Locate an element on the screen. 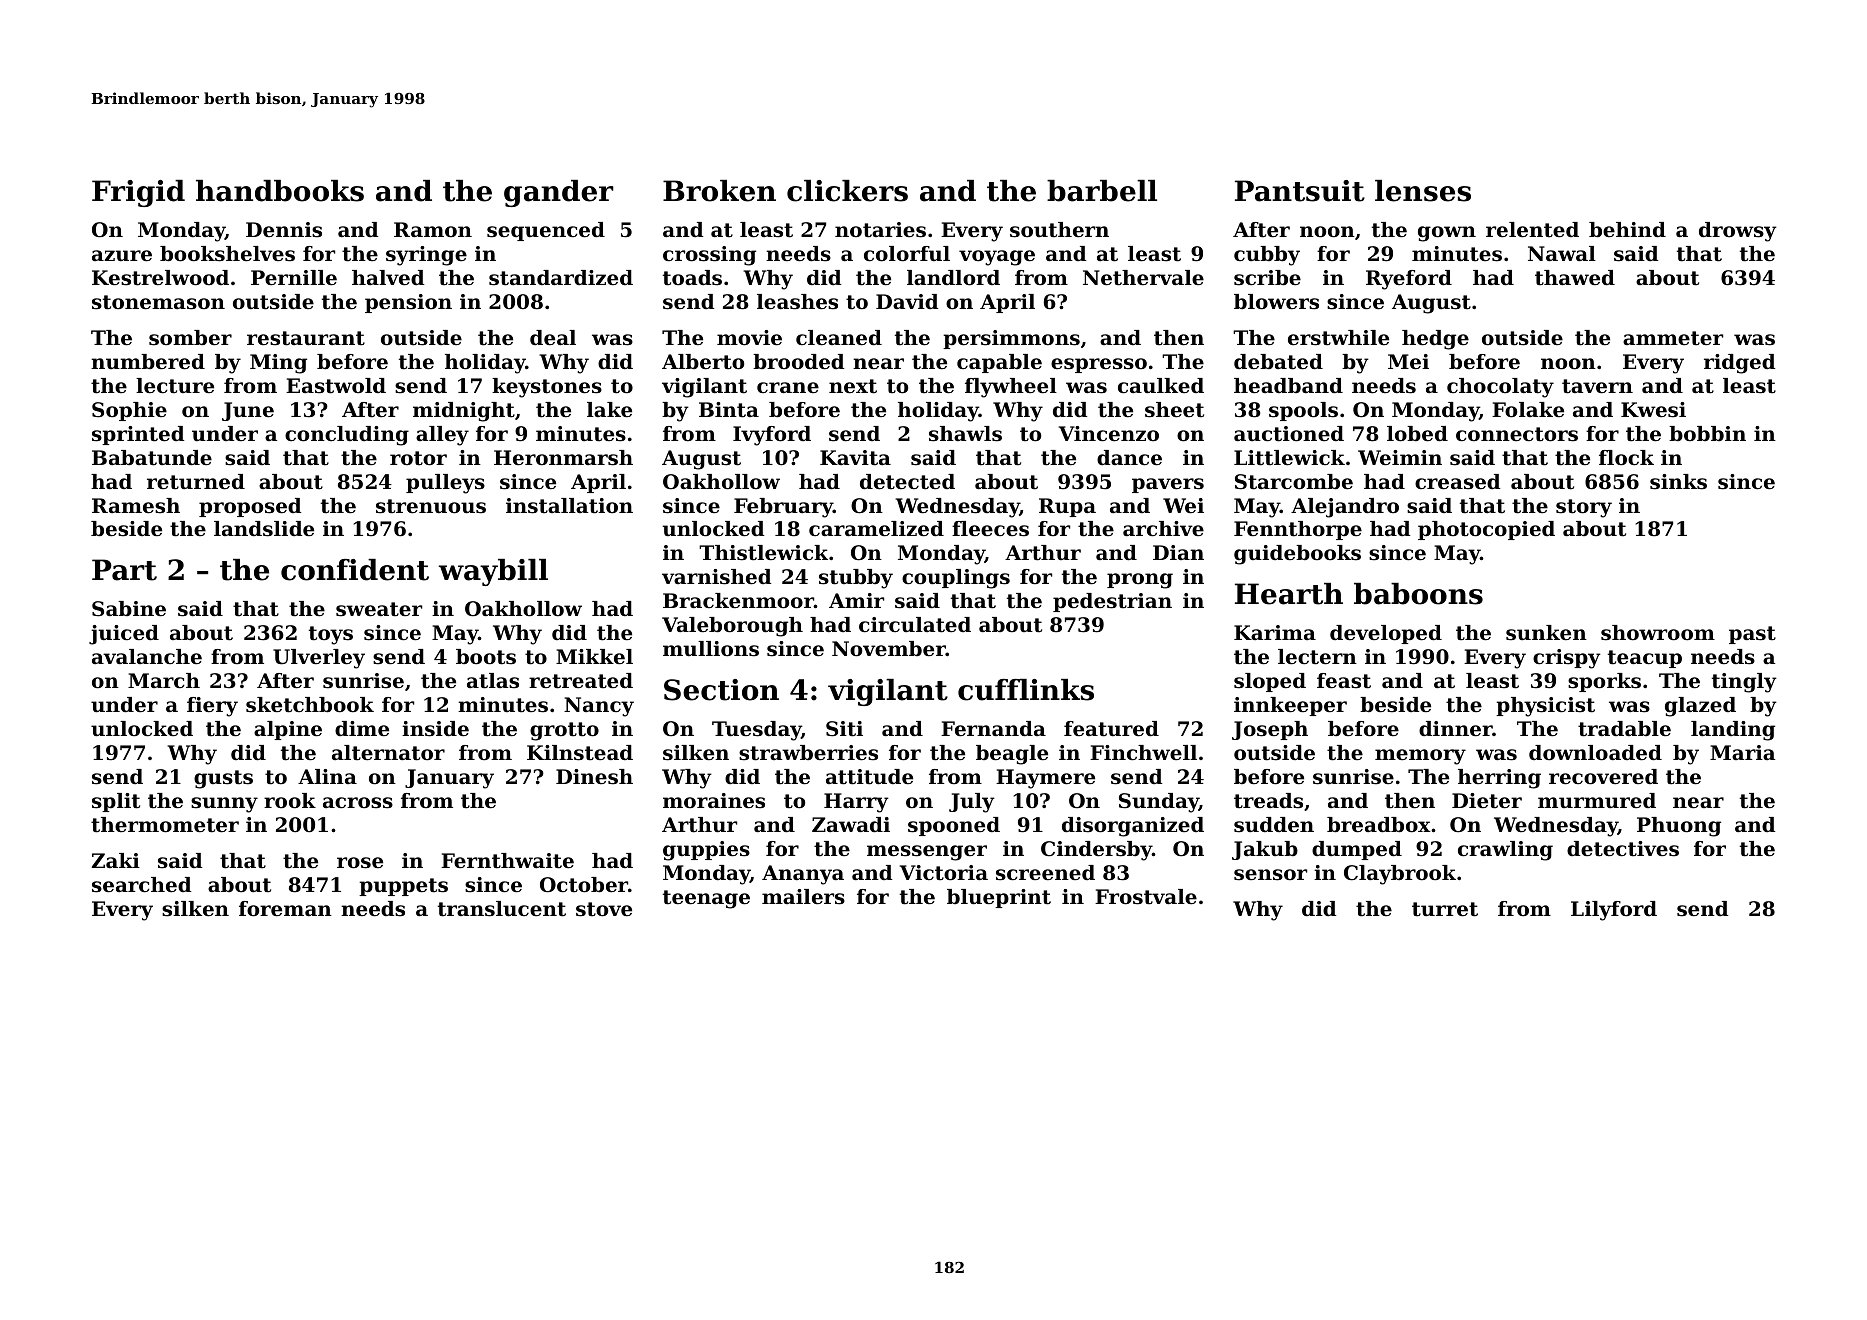 The image size is (1867, 1320). lenses is located at coordinates (1423, 191).
